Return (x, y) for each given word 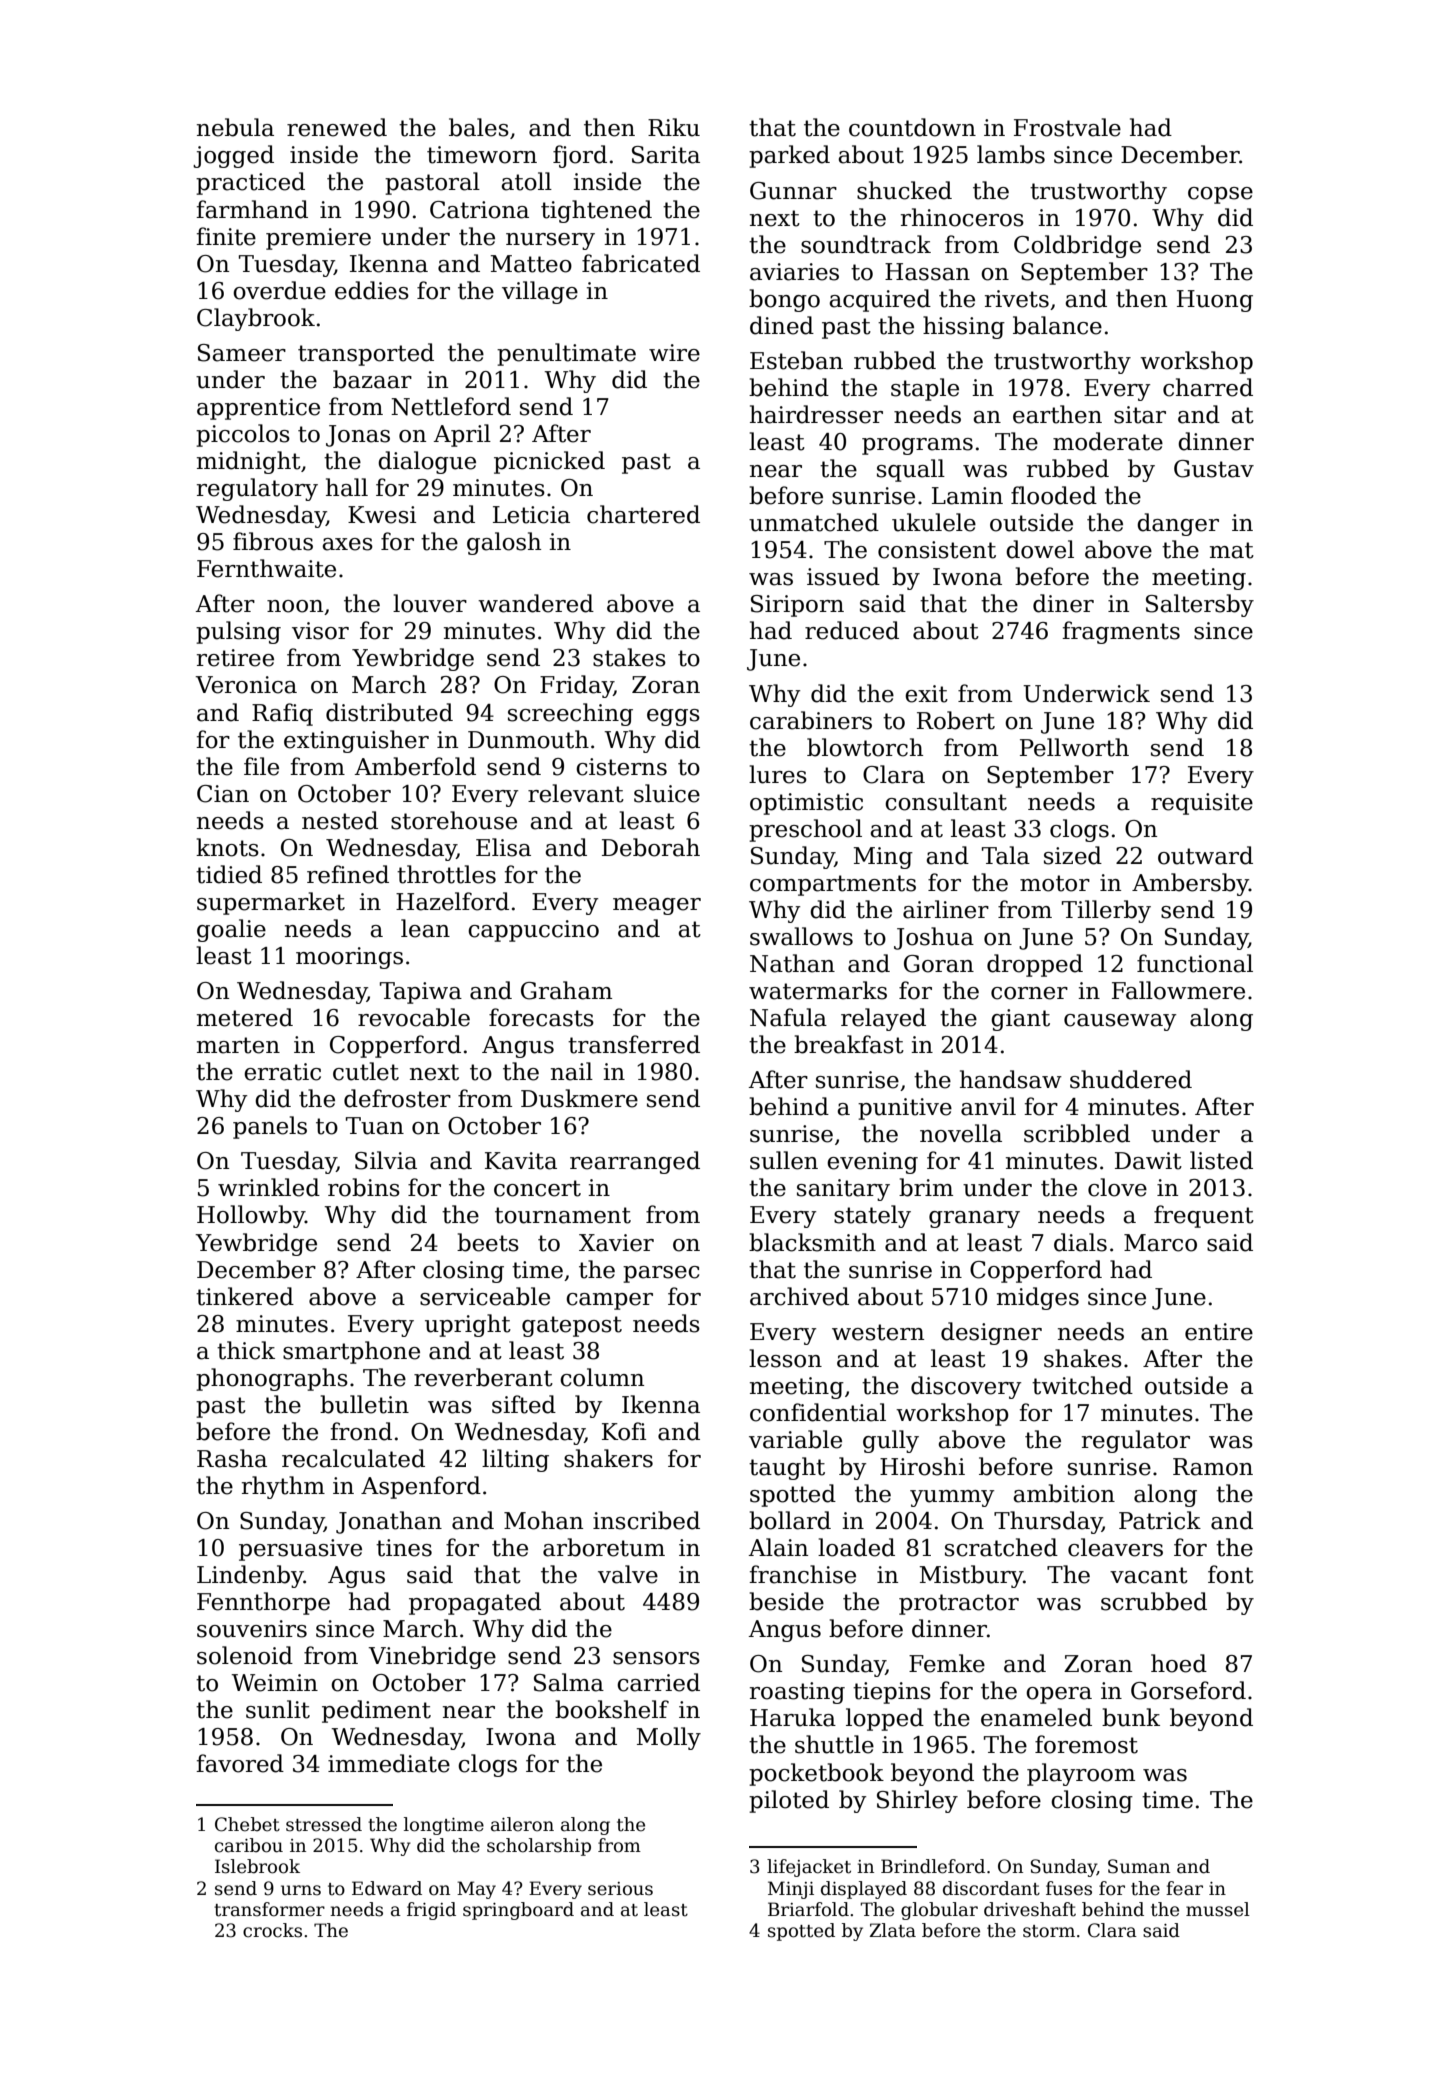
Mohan (543, 1520)
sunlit (278, 1709)
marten (238, 1045)
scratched (1001, 1547)
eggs (673, 717)
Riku (674, 127)
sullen (784, 1160)
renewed (337, 127)
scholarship (539, 1847)
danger (1178, 524)
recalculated (353, 1458)
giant (1020, 1020)
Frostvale (1067, 127)
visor (320, 631)
